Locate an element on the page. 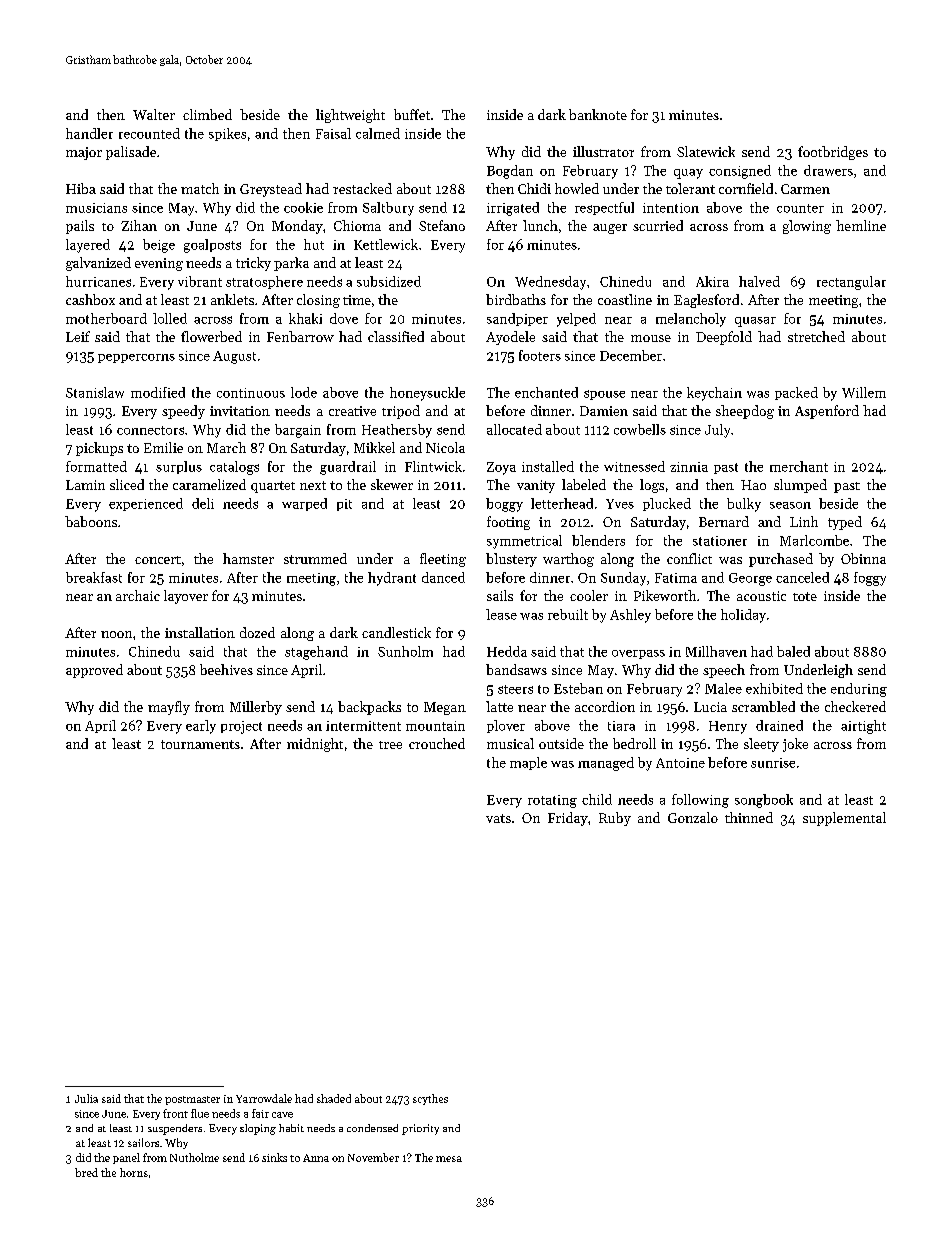  tree is located at coordinates (390, 745).
